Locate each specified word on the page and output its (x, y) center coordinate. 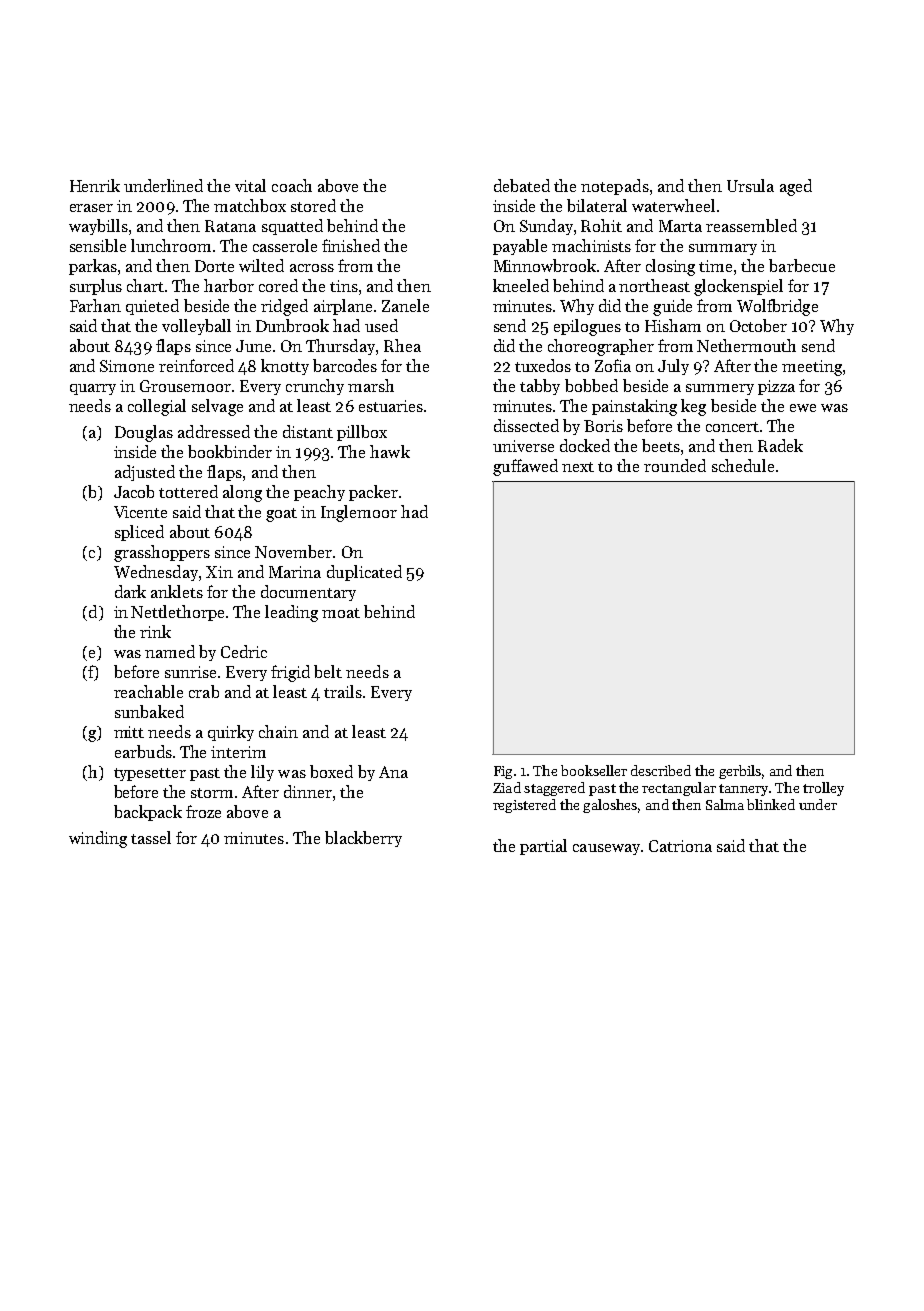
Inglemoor (359, 513)
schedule (743, 465)
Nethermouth (746, 345)
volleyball (196, 327)
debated (522, 185)
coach (292, 185)
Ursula (750, 185)
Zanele (405, 305)
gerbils (740, 772)
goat (281, 515)
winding (98, 839)
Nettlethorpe (177, 613)
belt (328, 671)
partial (543, 847)
